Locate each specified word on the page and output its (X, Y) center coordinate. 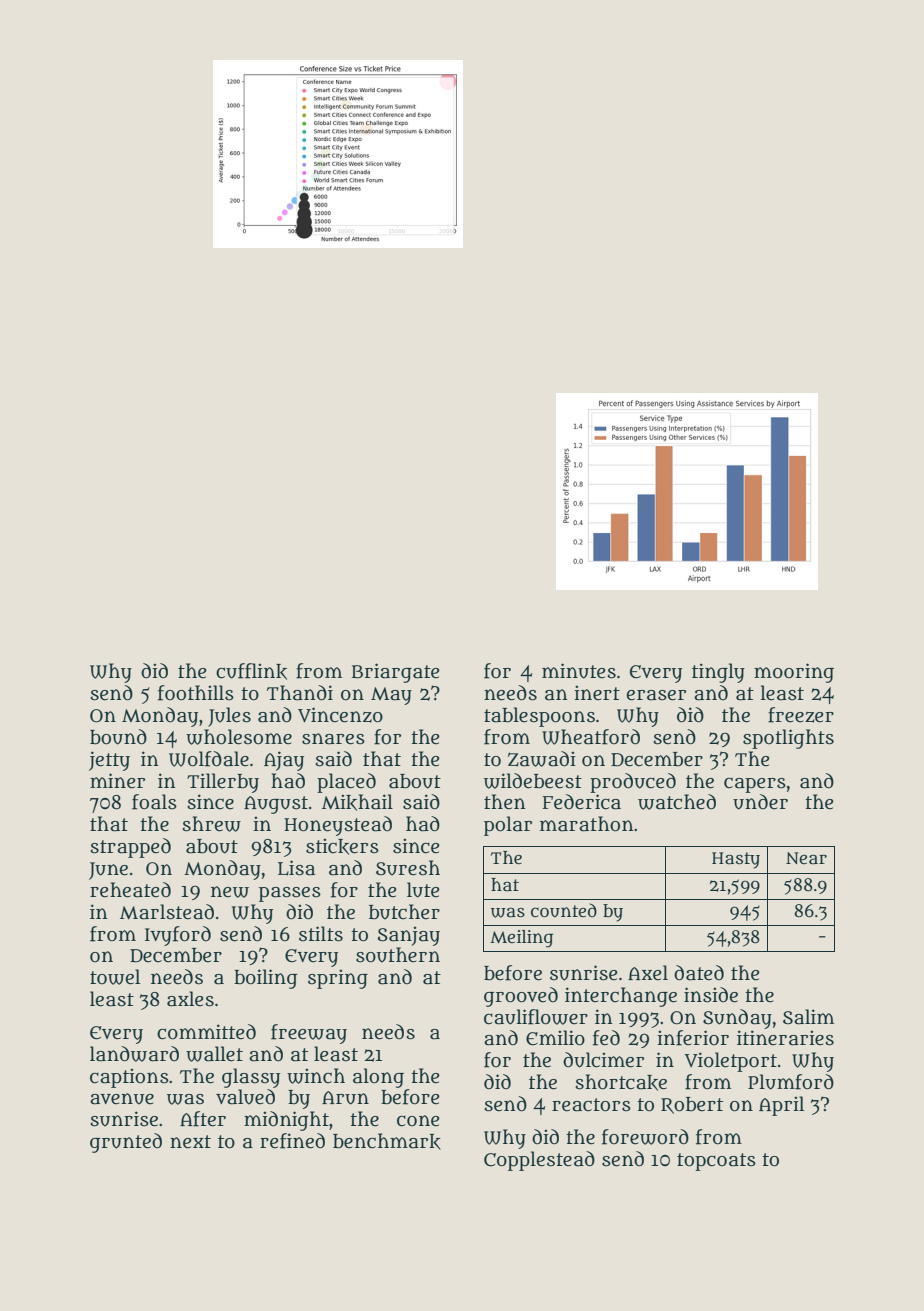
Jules (229, 717)
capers (755, 785)
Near (806, 858)
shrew (211, 824)
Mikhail (357, 802)
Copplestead (539, 1161)
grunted (126, 1143)
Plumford (791, 1082)
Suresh (408, 868)
